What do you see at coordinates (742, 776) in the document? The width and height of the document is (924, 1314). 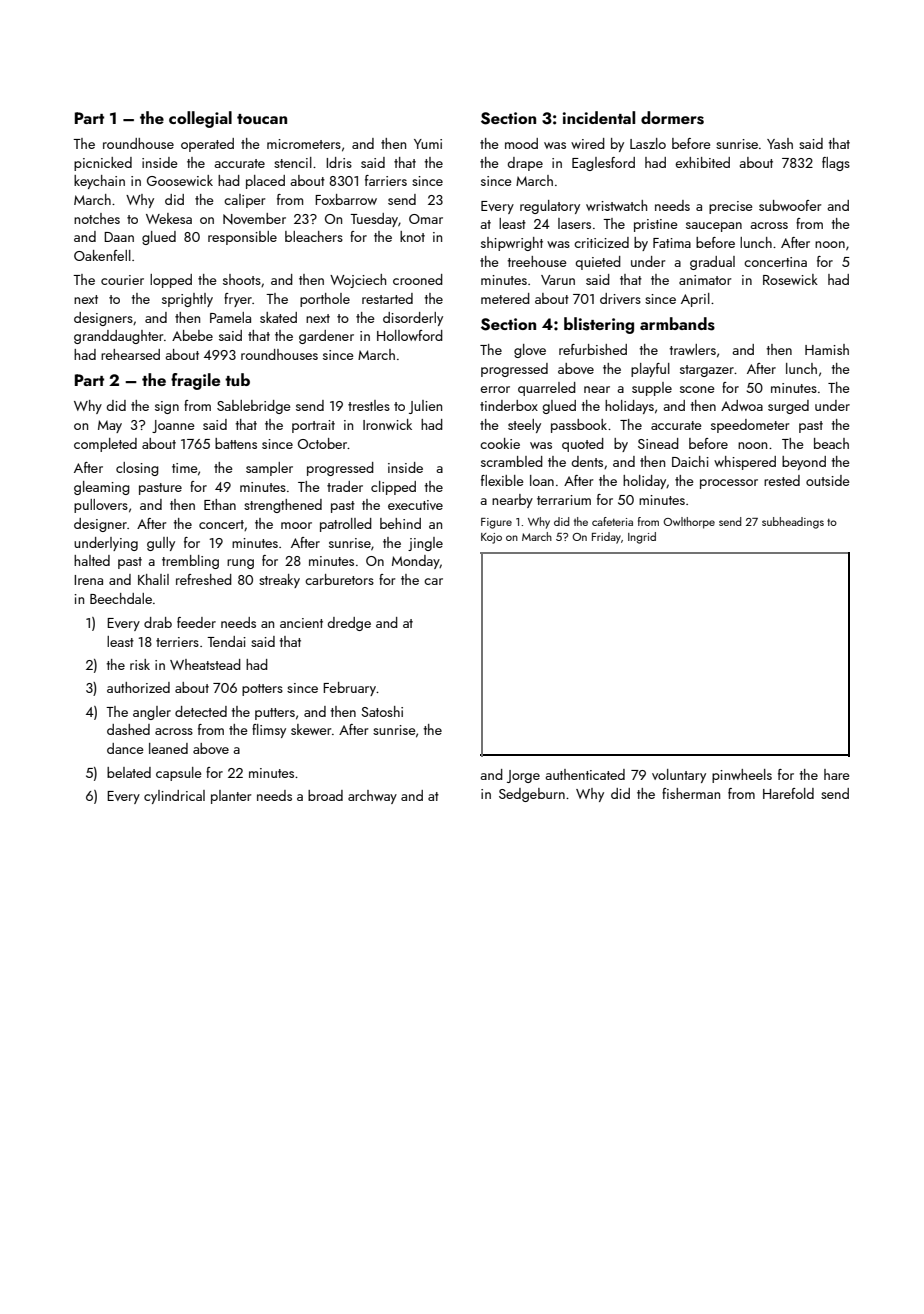 I see `pinwheels` at bounding box center [742, 776].
